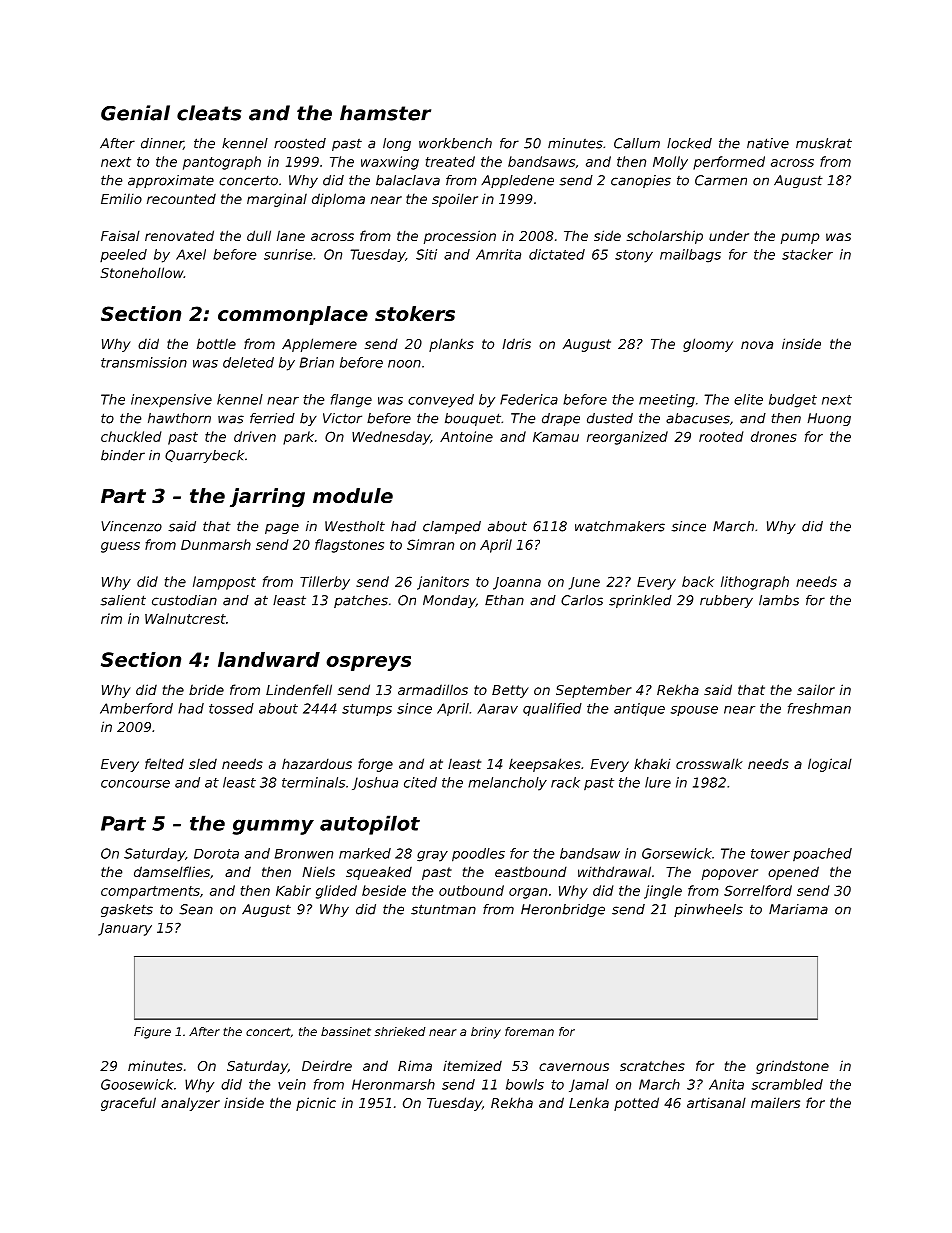 This screenshot has width=952, height=1233. What do you see at coordinates (216, 343) in the screenshot?
I see `bottle` at bounding box center [216, 343].
